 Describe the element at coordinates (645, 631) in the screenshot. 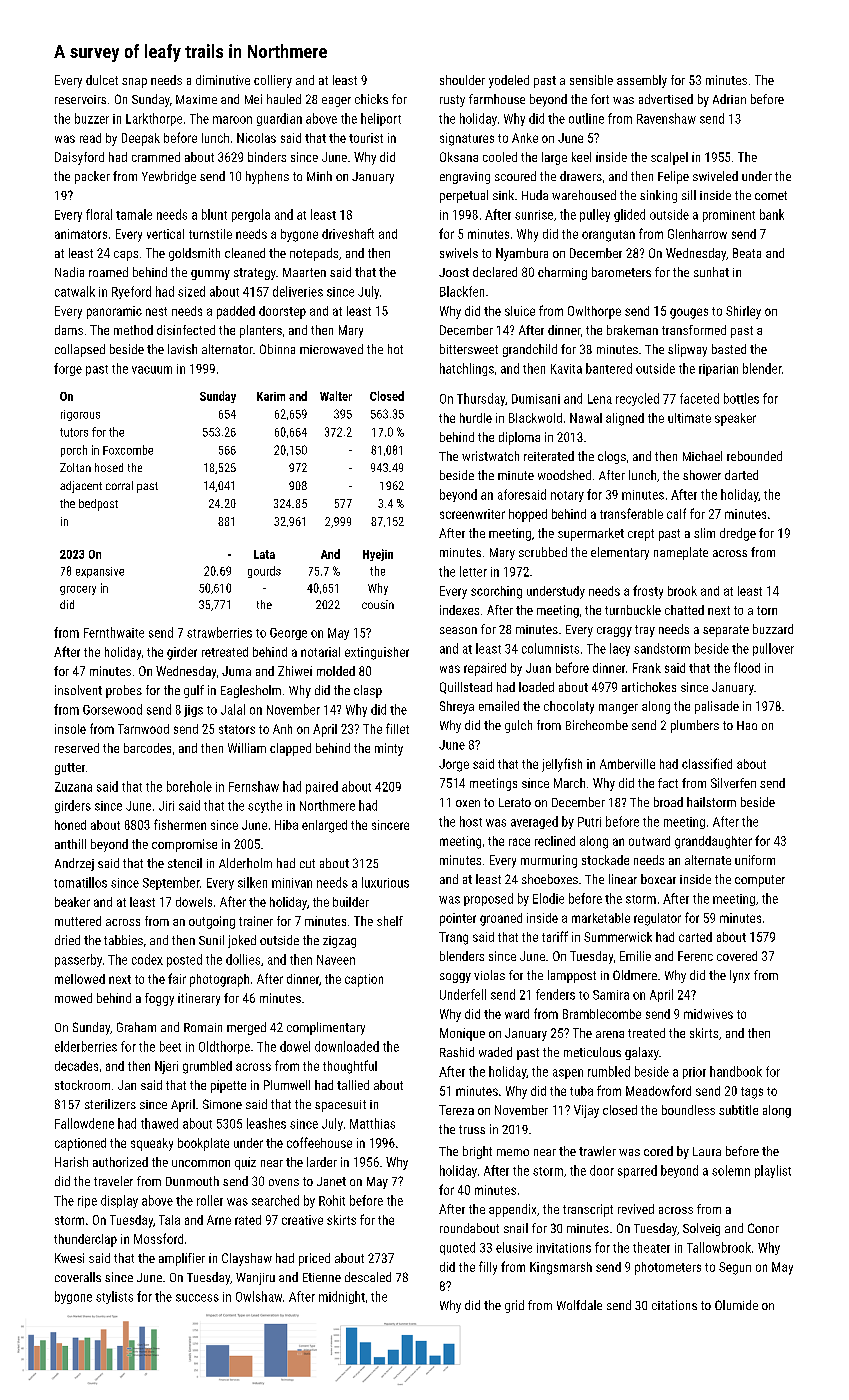

I see `tray` at that location.
